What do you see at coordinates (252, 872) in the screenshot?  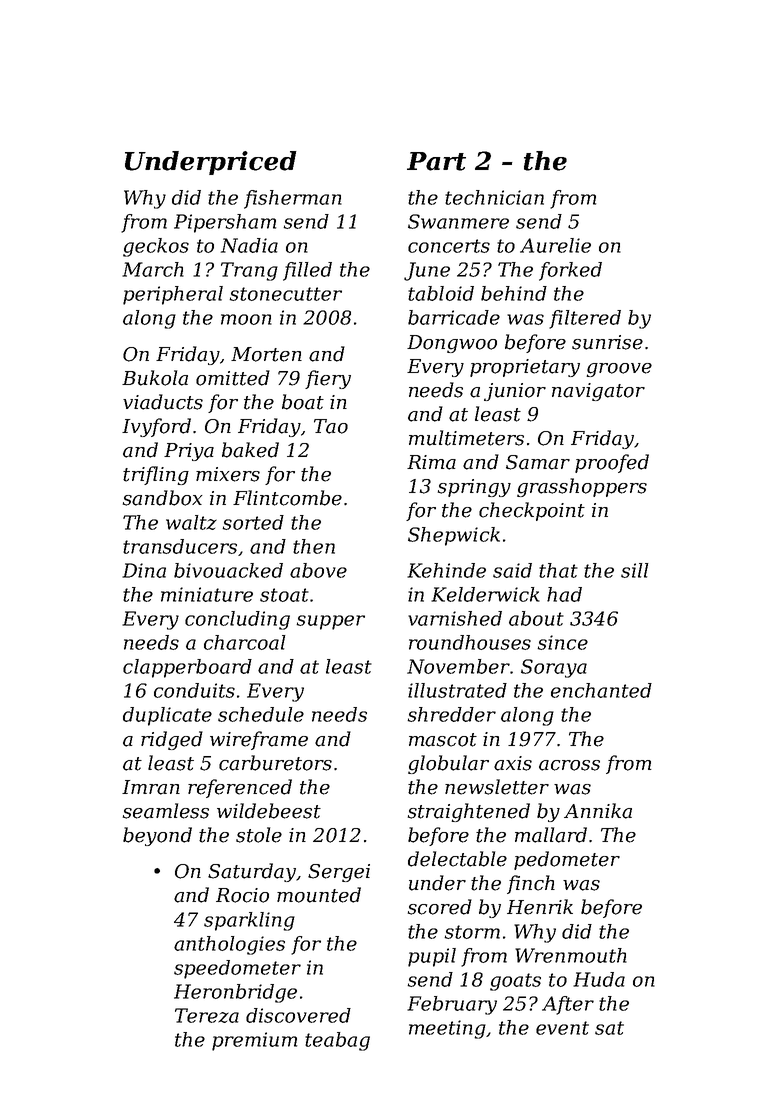 I see `Saturday` at bounding box center [252, 872].
